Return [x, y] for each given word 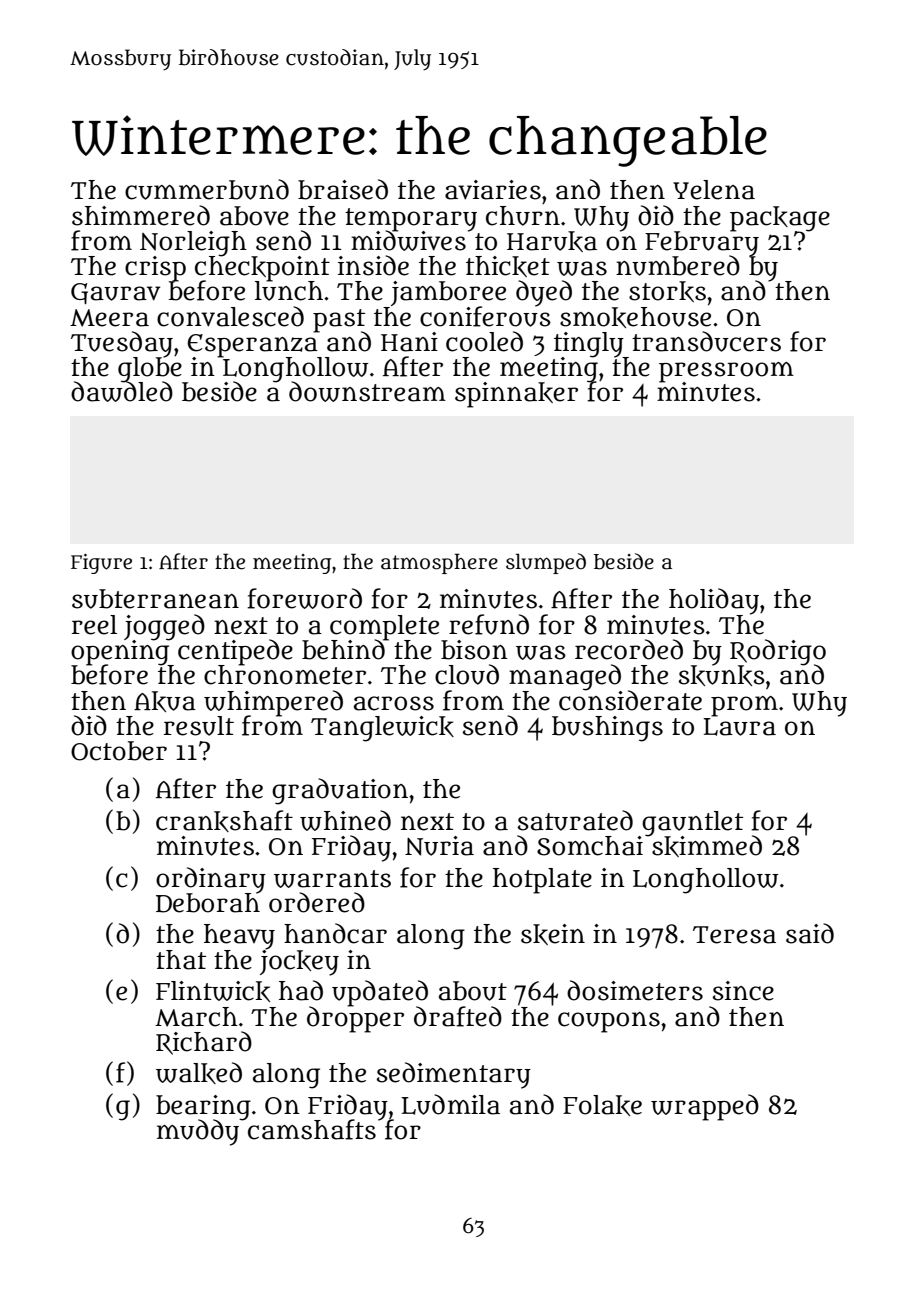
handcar [335, 933]
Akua [165, 701]
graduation [340, 791]
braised [343, 189]
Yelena [714, 190]
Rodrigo [778, 652]
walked [199, 1073]
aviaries [493, 190]
